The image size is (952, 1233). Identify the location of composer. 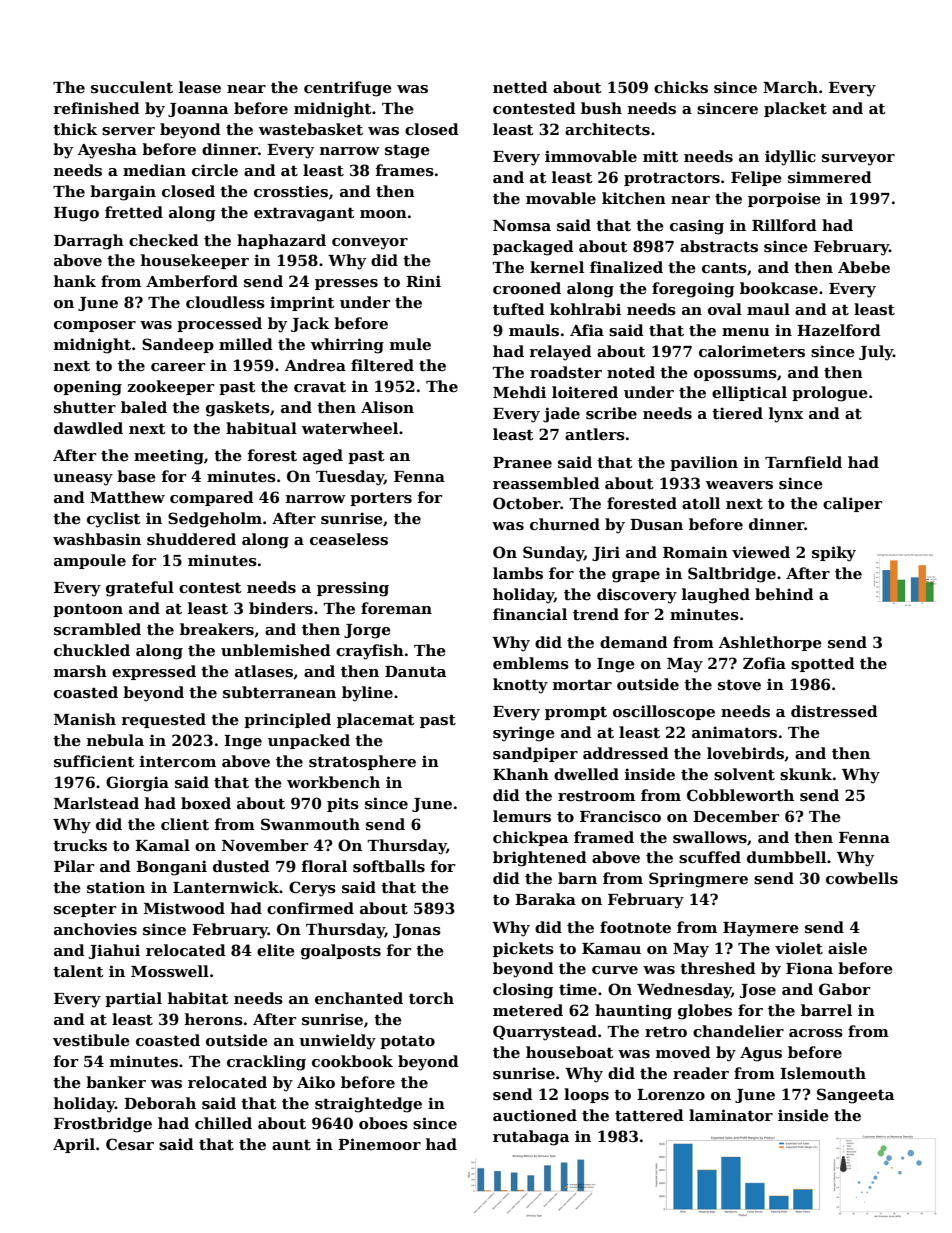
(95, 326).
